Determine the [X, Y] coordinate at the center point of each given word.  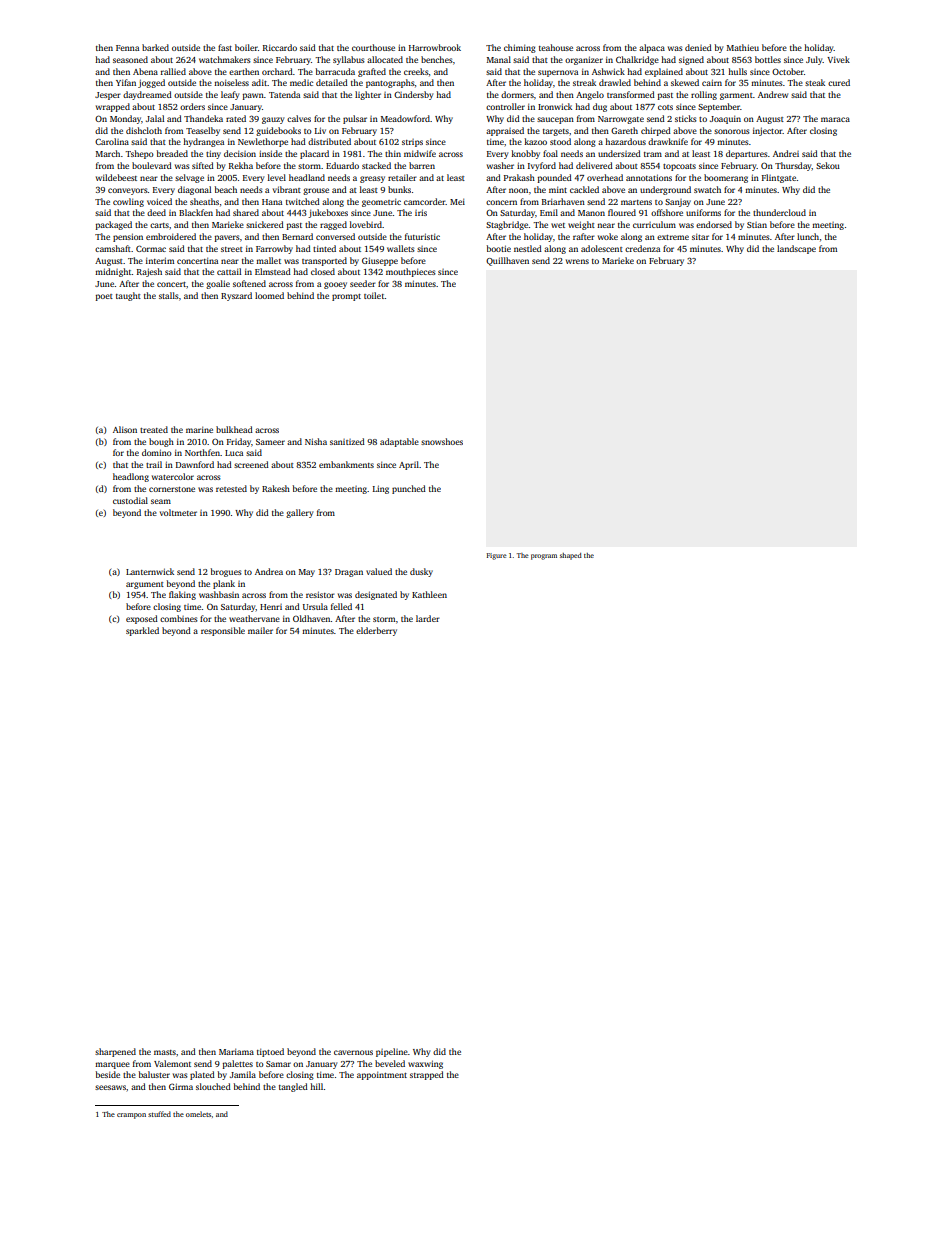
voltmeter [178, 512]
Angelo [590, 95]
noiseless [231, 82]
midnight [113, 272]
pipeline [392, 1052]
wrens [577, 261]
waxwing [425, 1064]
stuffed [159, 1114]
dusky [421, 572]
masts [165, 1052]
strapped [427, 1075]
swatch [707, 189]
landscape [796, 249]
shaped [571, 556]
